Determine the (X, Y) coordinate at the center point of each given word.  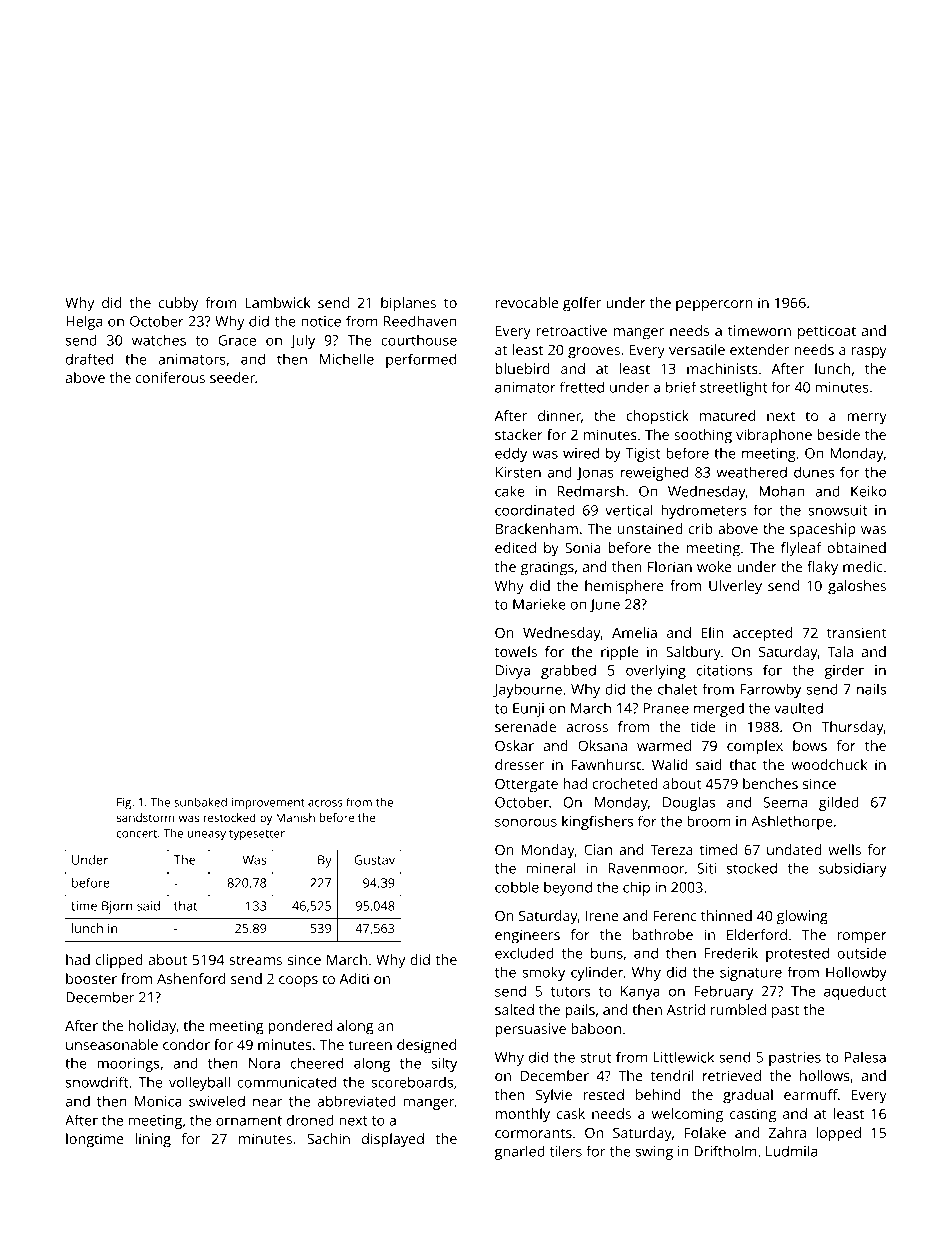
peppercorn (714, 306)
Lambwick (278, 302)
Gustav (374, 860)
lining (153, 1140)
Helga (84, 322)
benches (770, 783)
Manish (295, 817)
